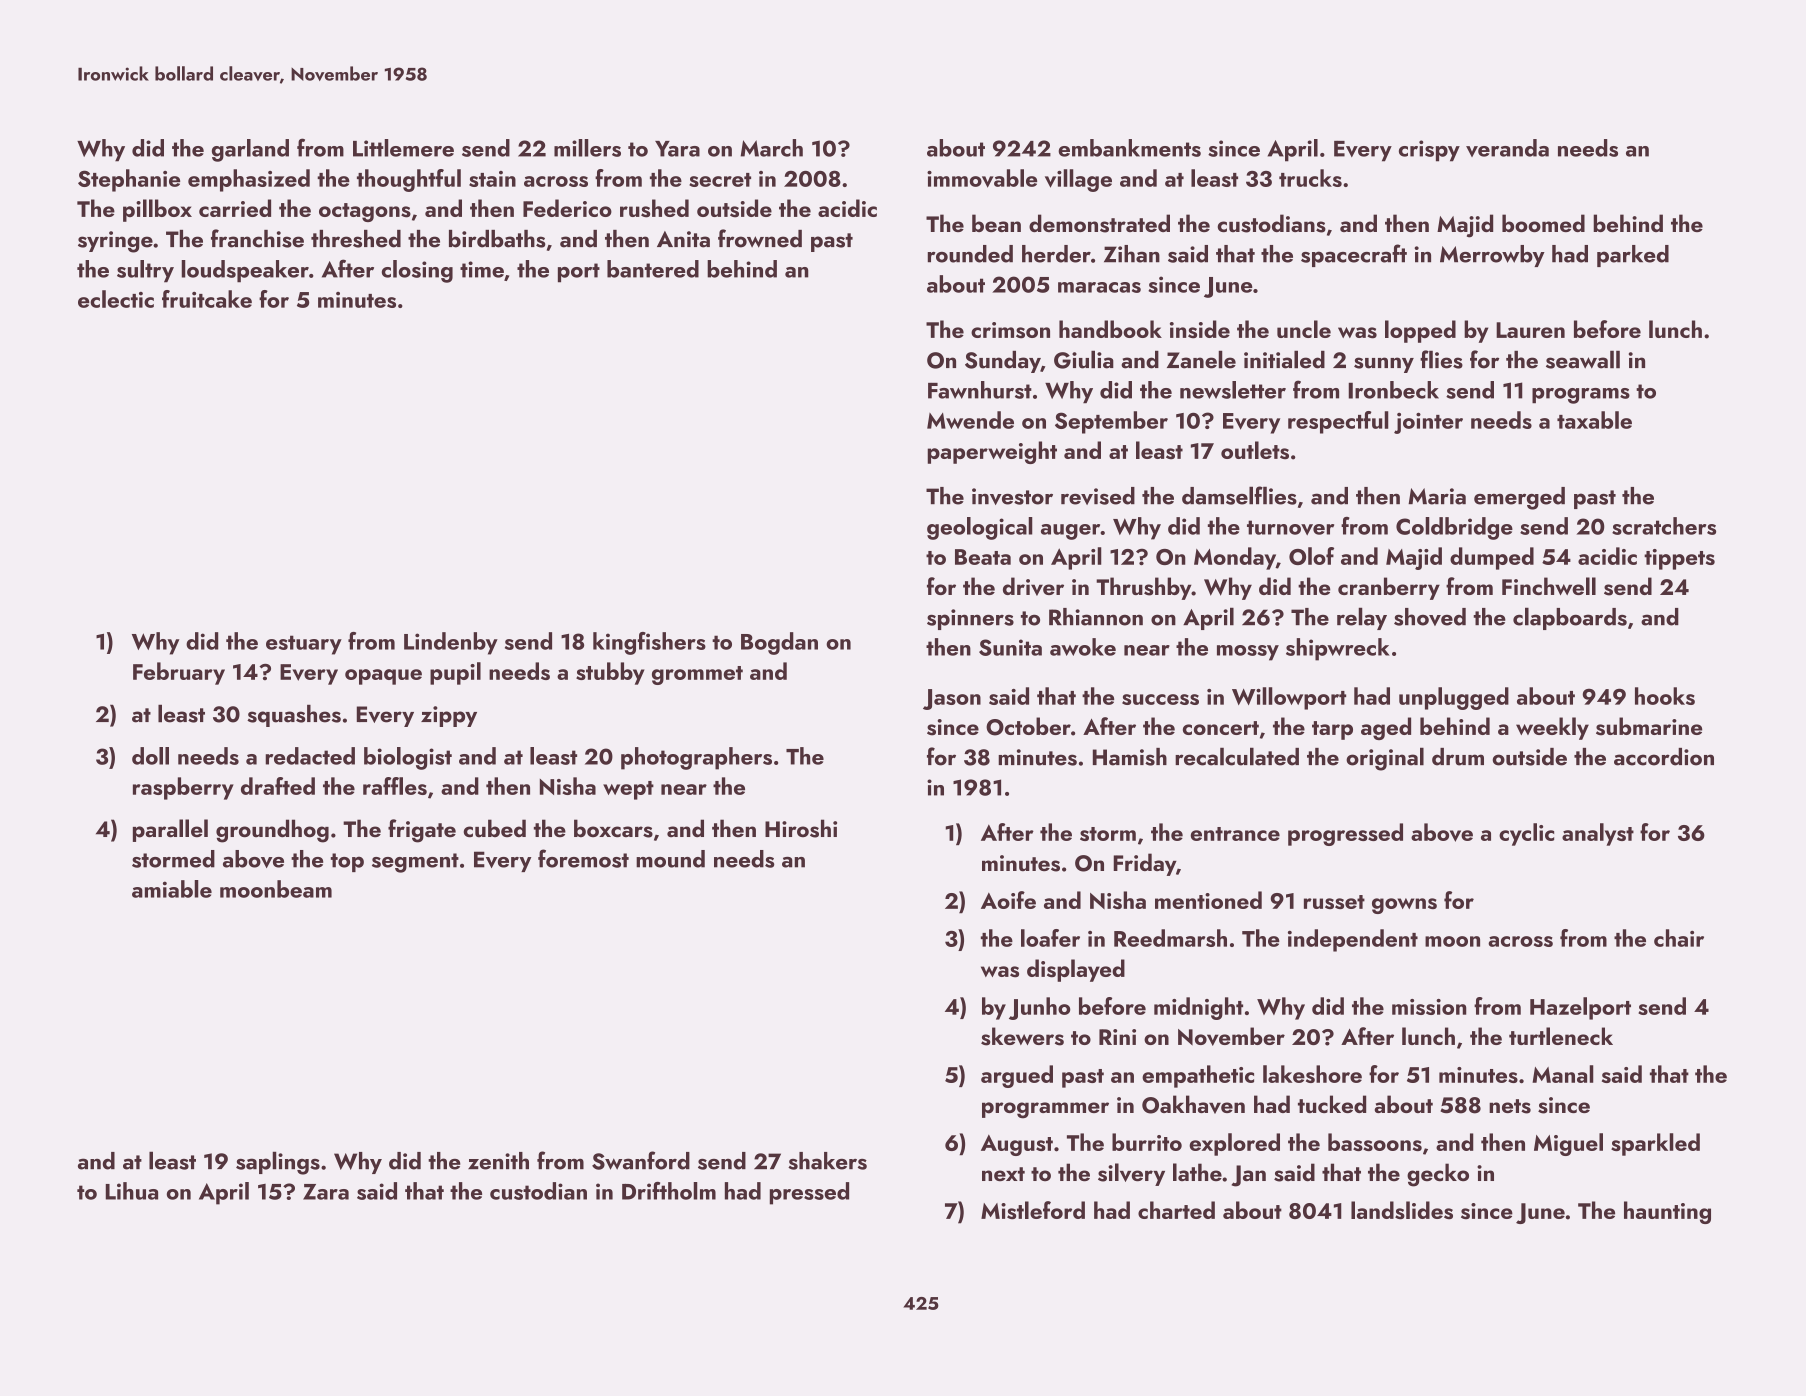 The width and height of the screenshot is (1806, 1396). Describe the element at coordinates (1507, 148) in the screenshot. I see `veranda` at that location.
